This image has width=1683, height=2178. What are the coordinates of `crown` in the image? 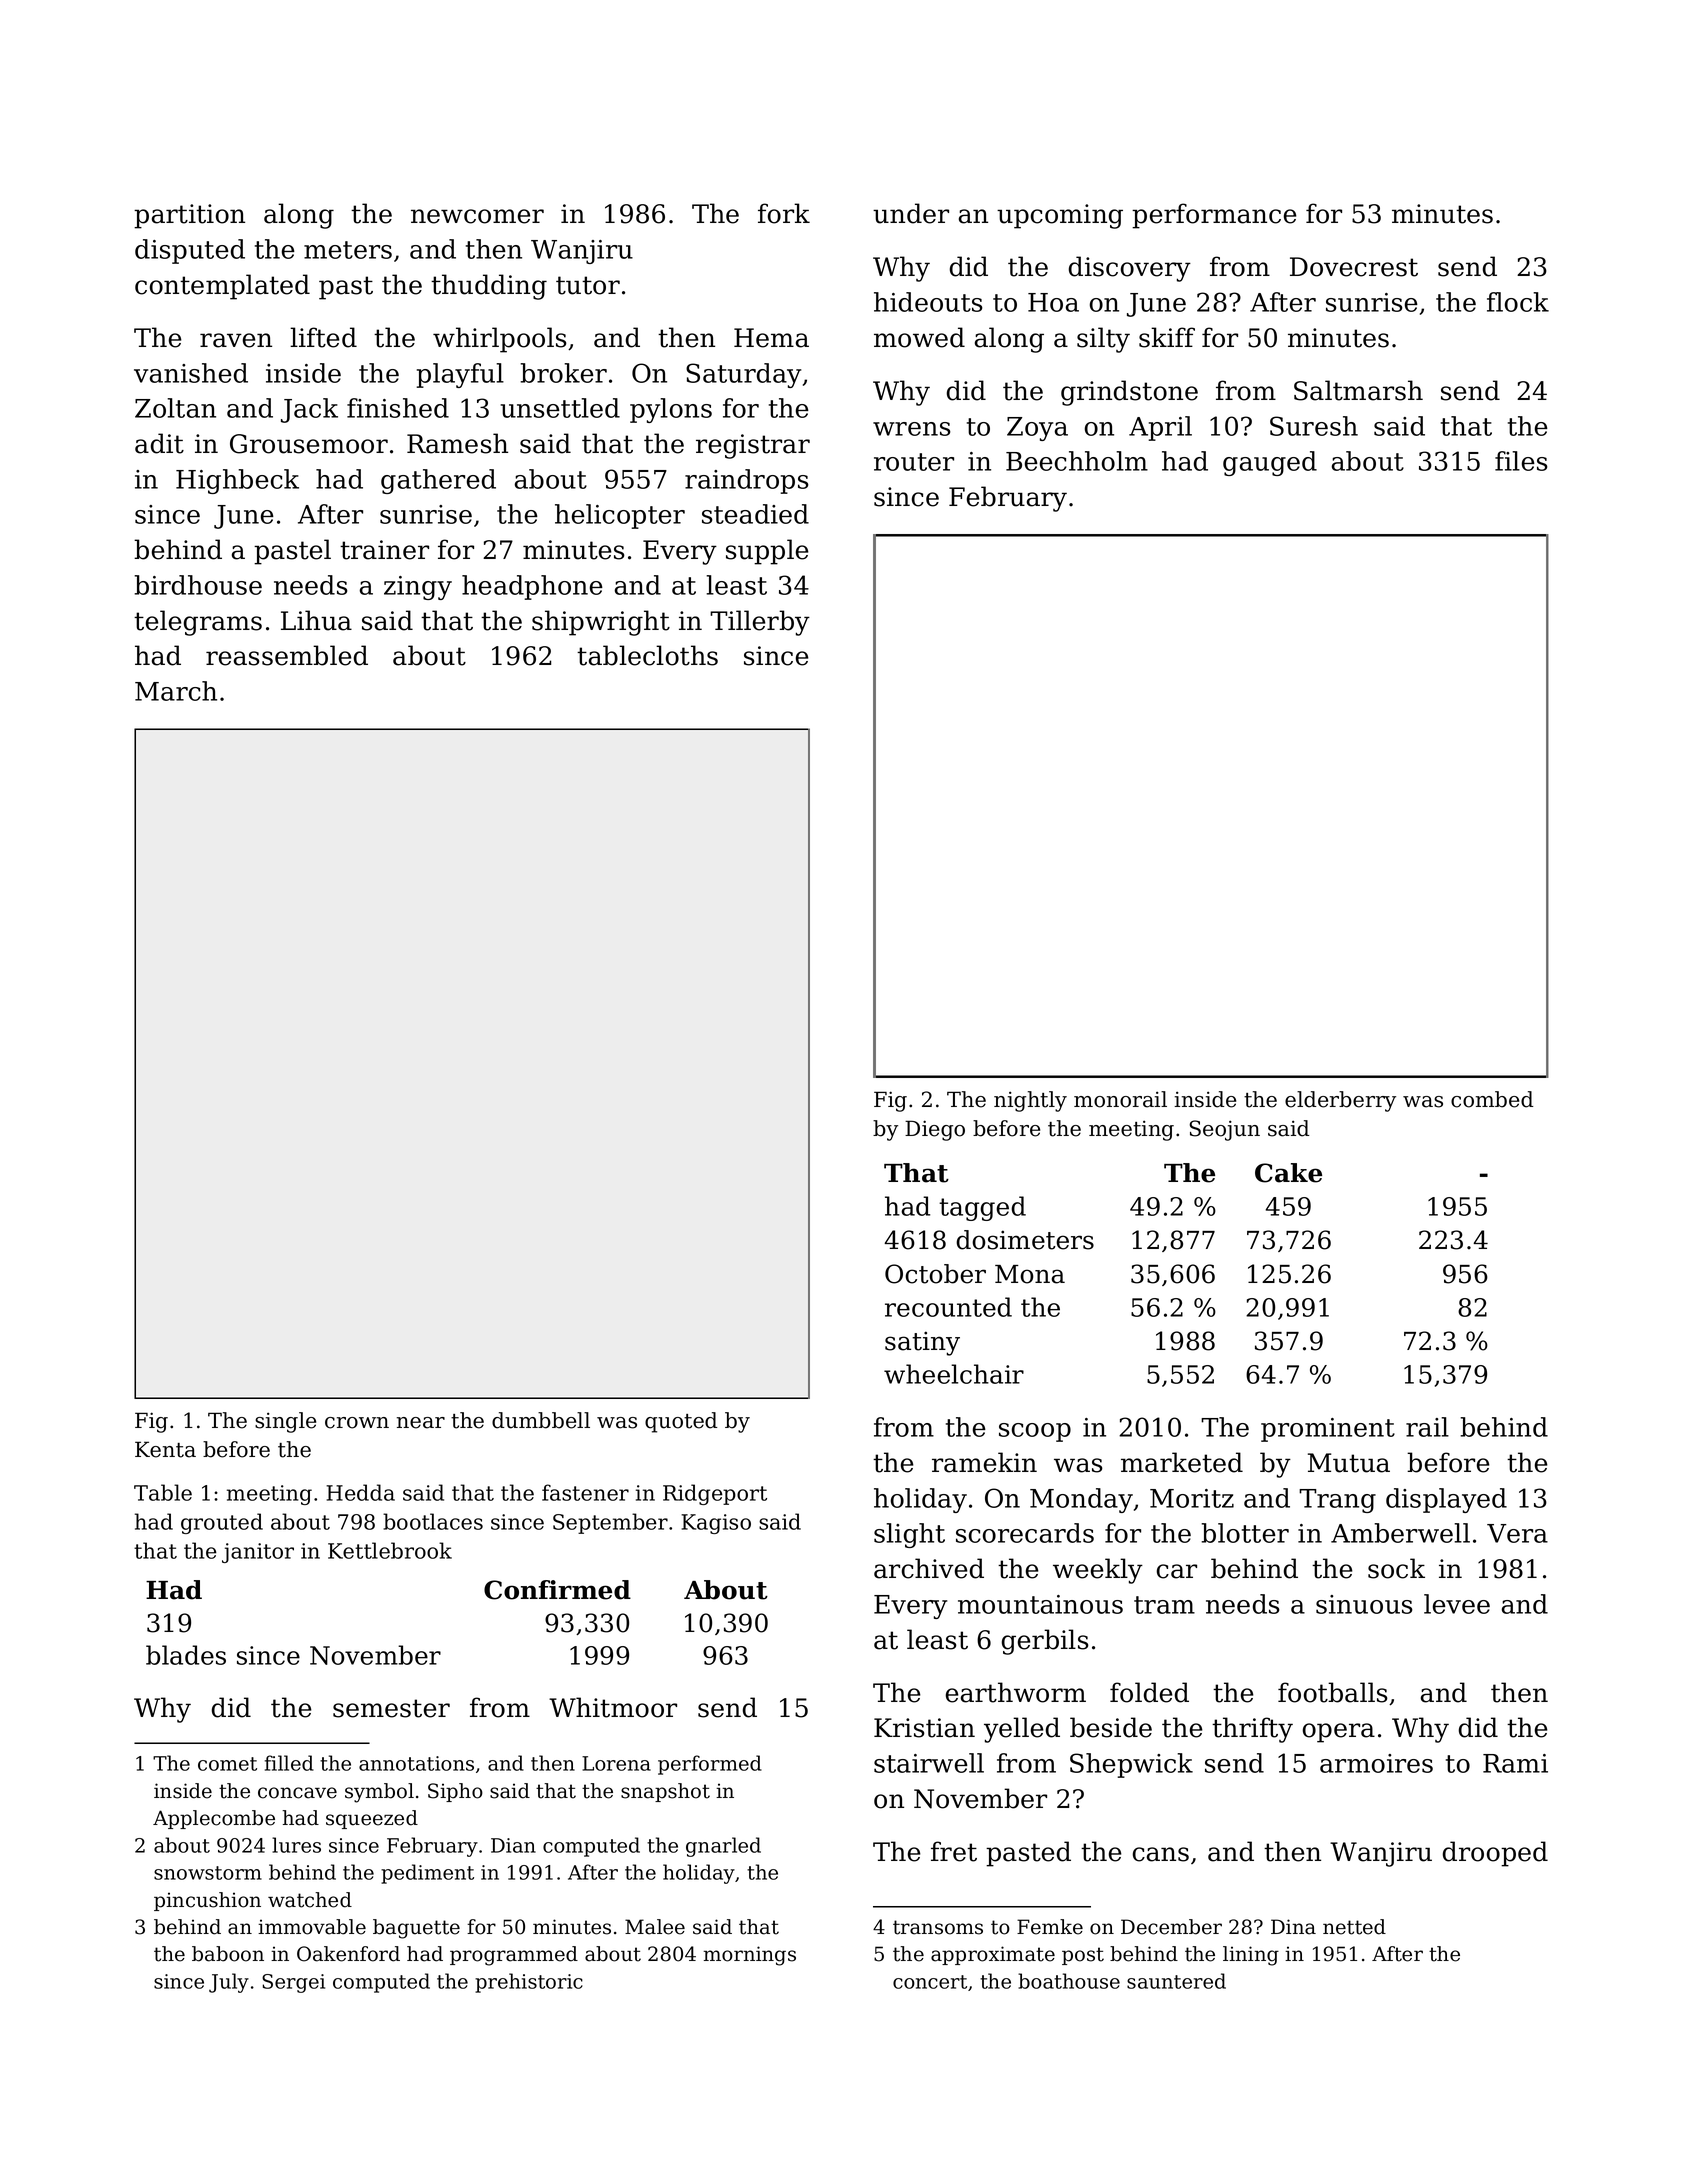 It's located at (357, 1423).
